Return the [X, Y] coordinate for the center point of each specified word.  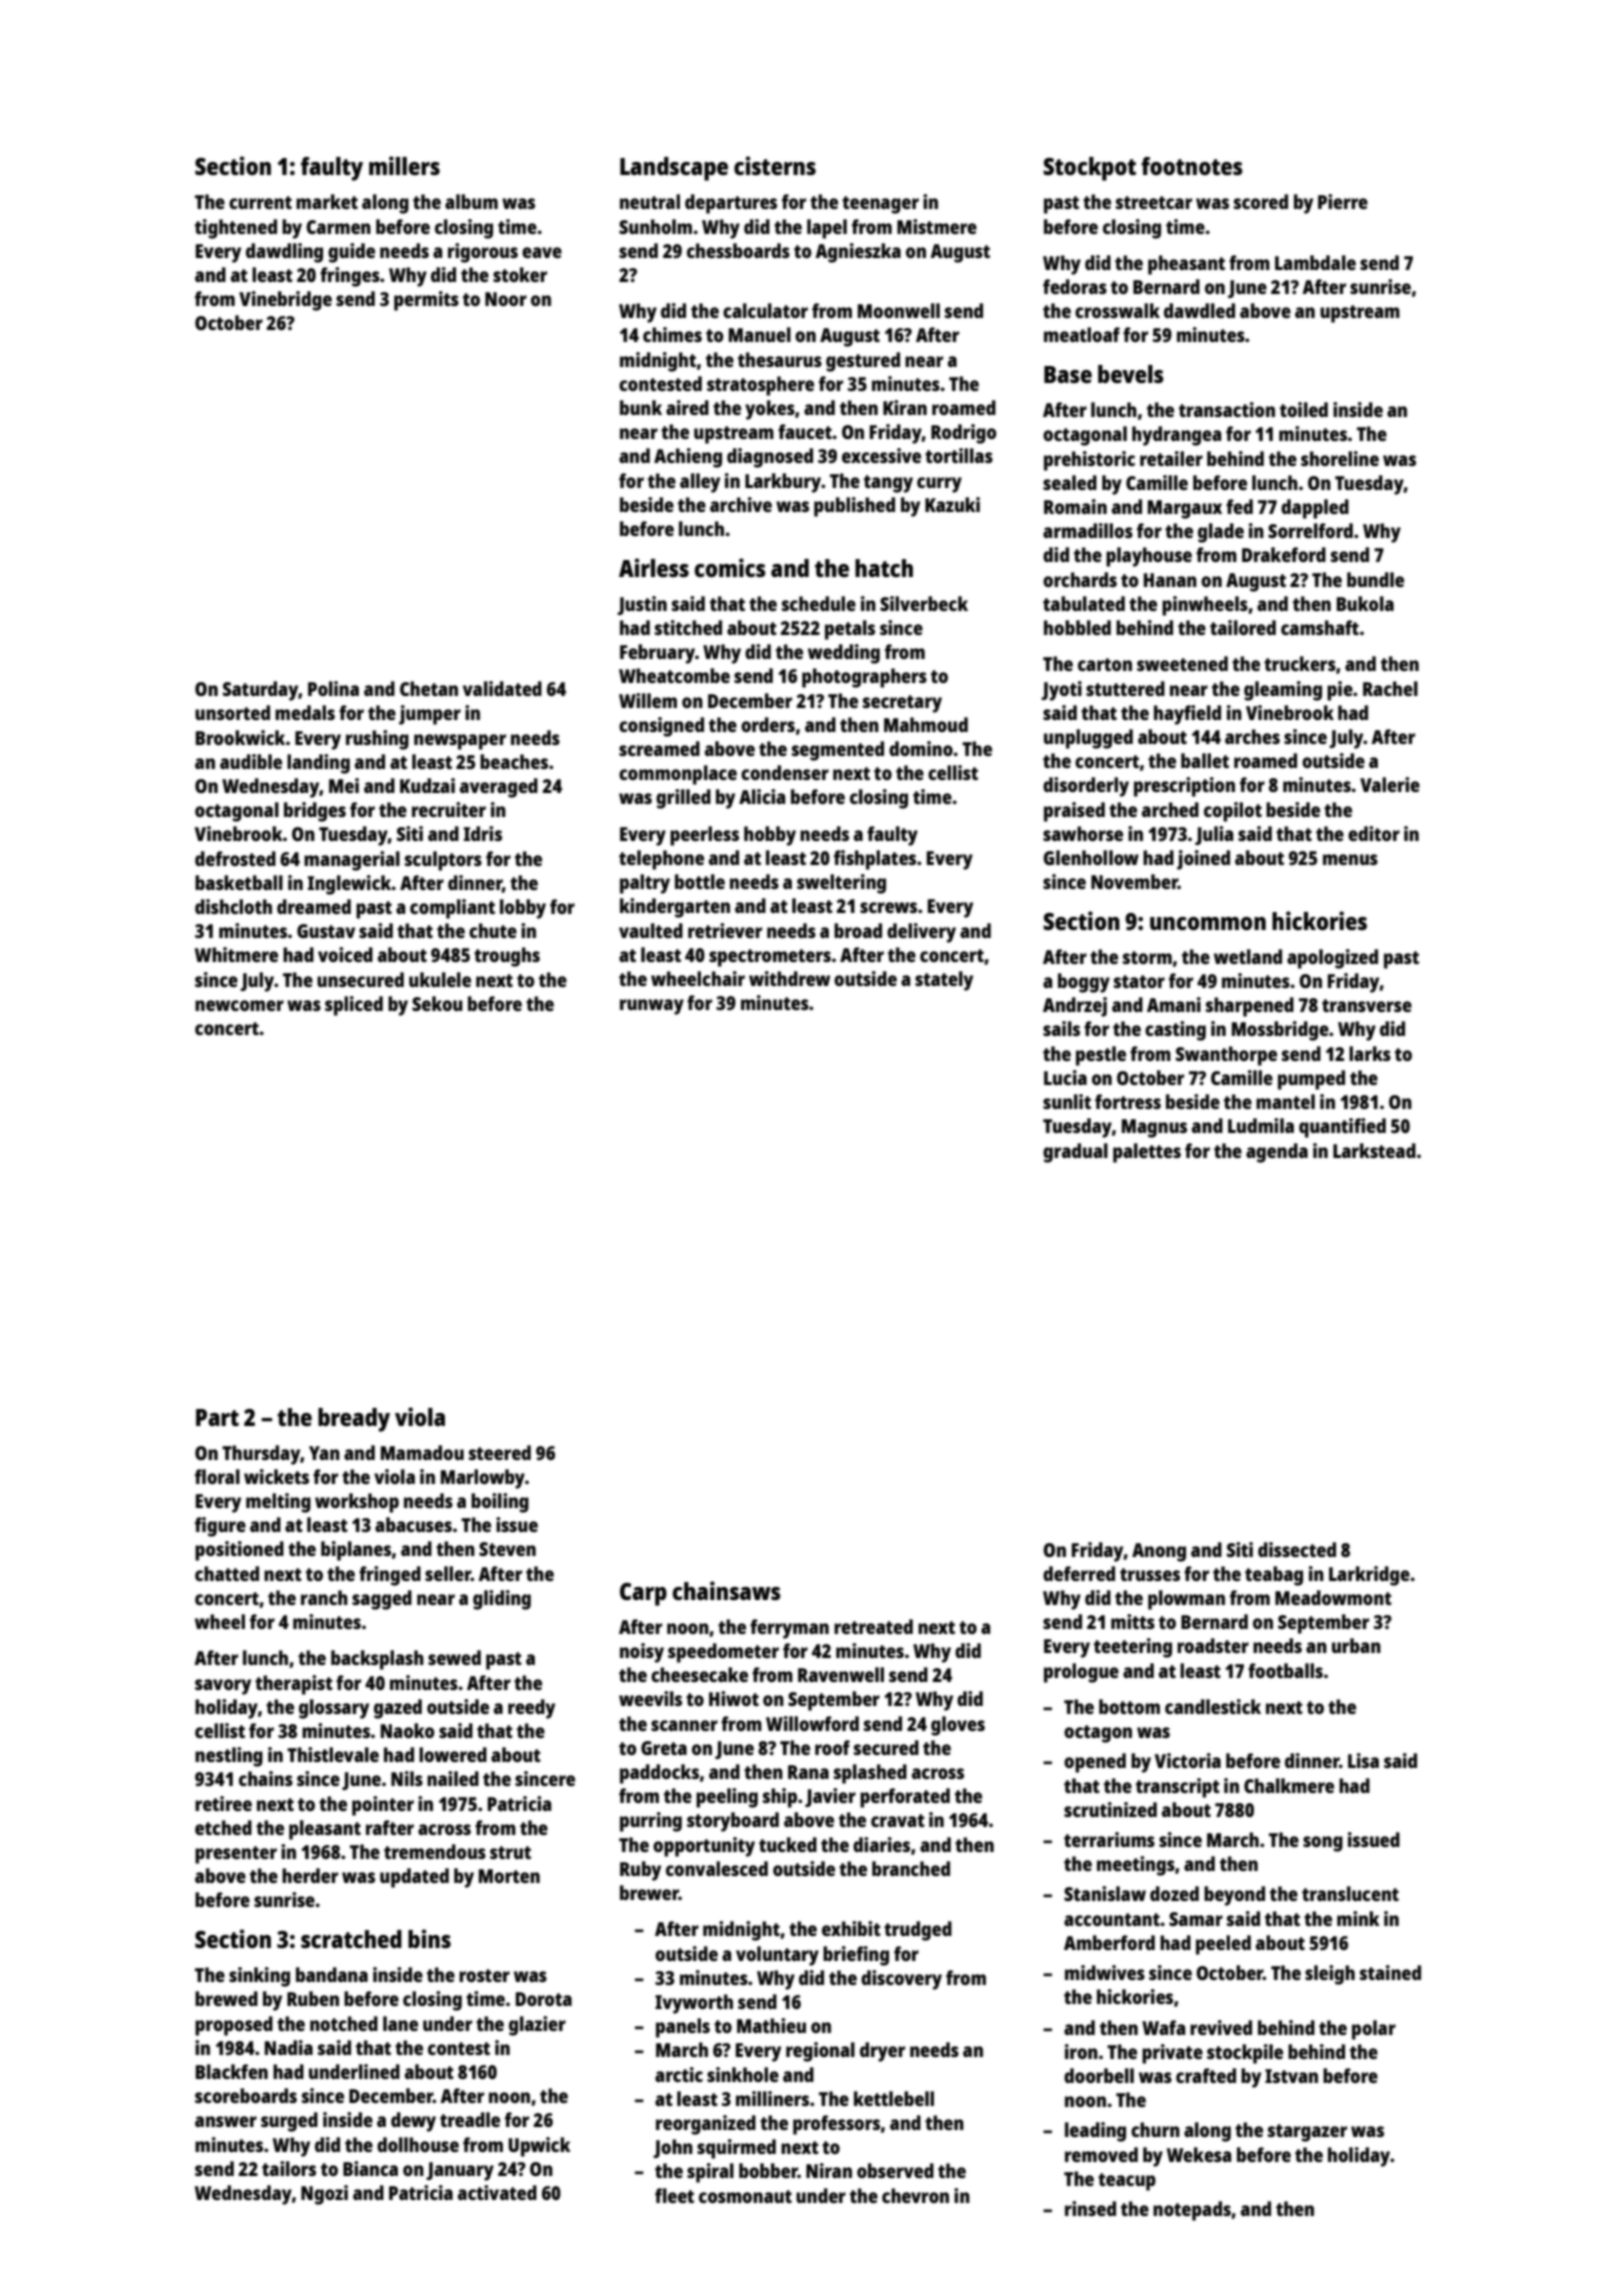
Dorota [544, 1999]
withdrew [789, 978]
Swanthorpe [1226, 1056]
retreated [873, 1626]
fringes [350, 277]
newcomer [239, 1005]
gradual [1075, 1153]
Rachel [1390, 688]
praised [1074, 812]
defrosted [235, 858]
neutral [650, 201]
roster [484, 1975]
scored [1261, 201]
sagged [382, 1600]
